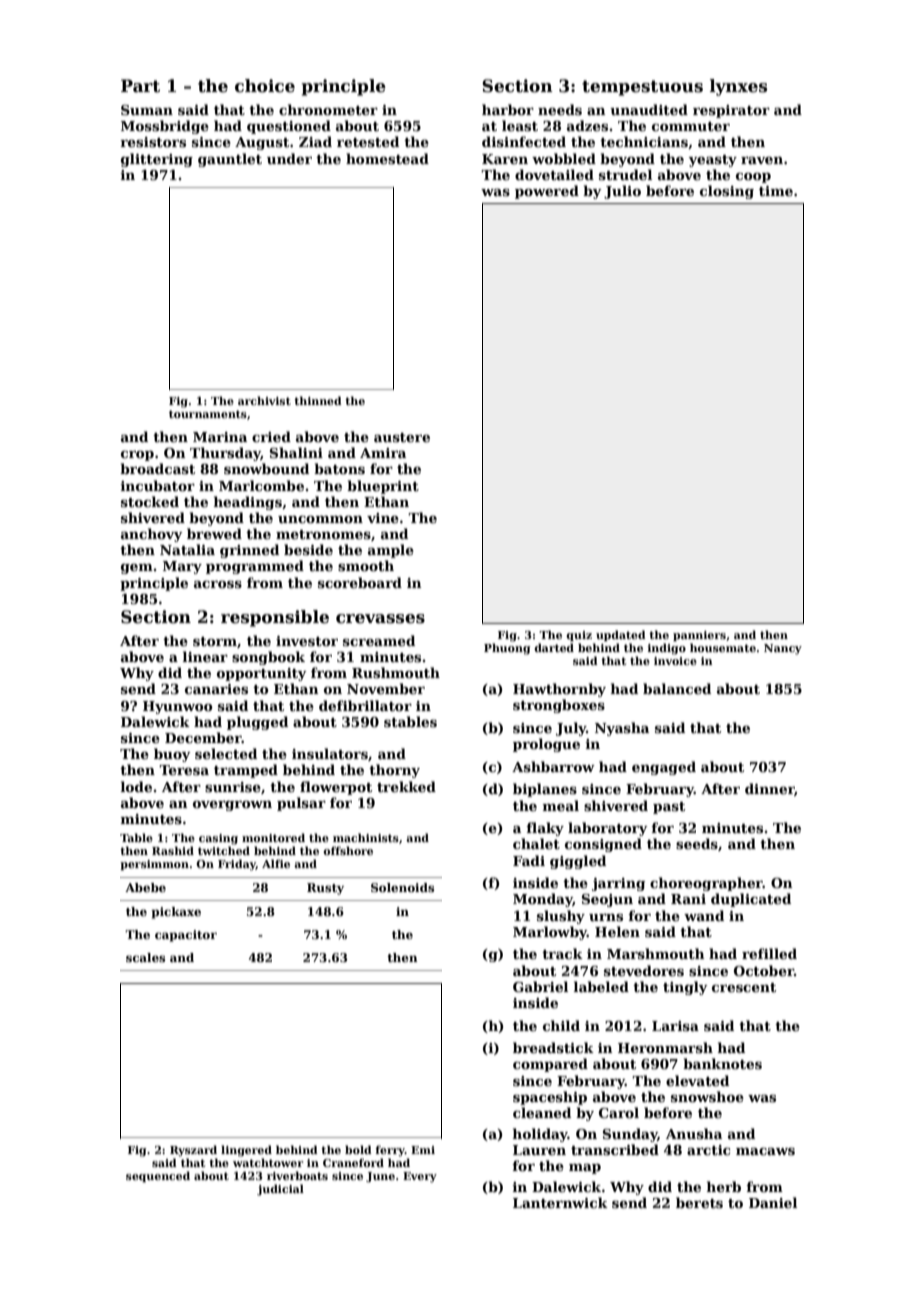 The width and height of the screenshot is (924, 1308). What do you see at coordinates (699, 636) in the screenshot?
I see `panniers` at bounding box center [699, 636].
